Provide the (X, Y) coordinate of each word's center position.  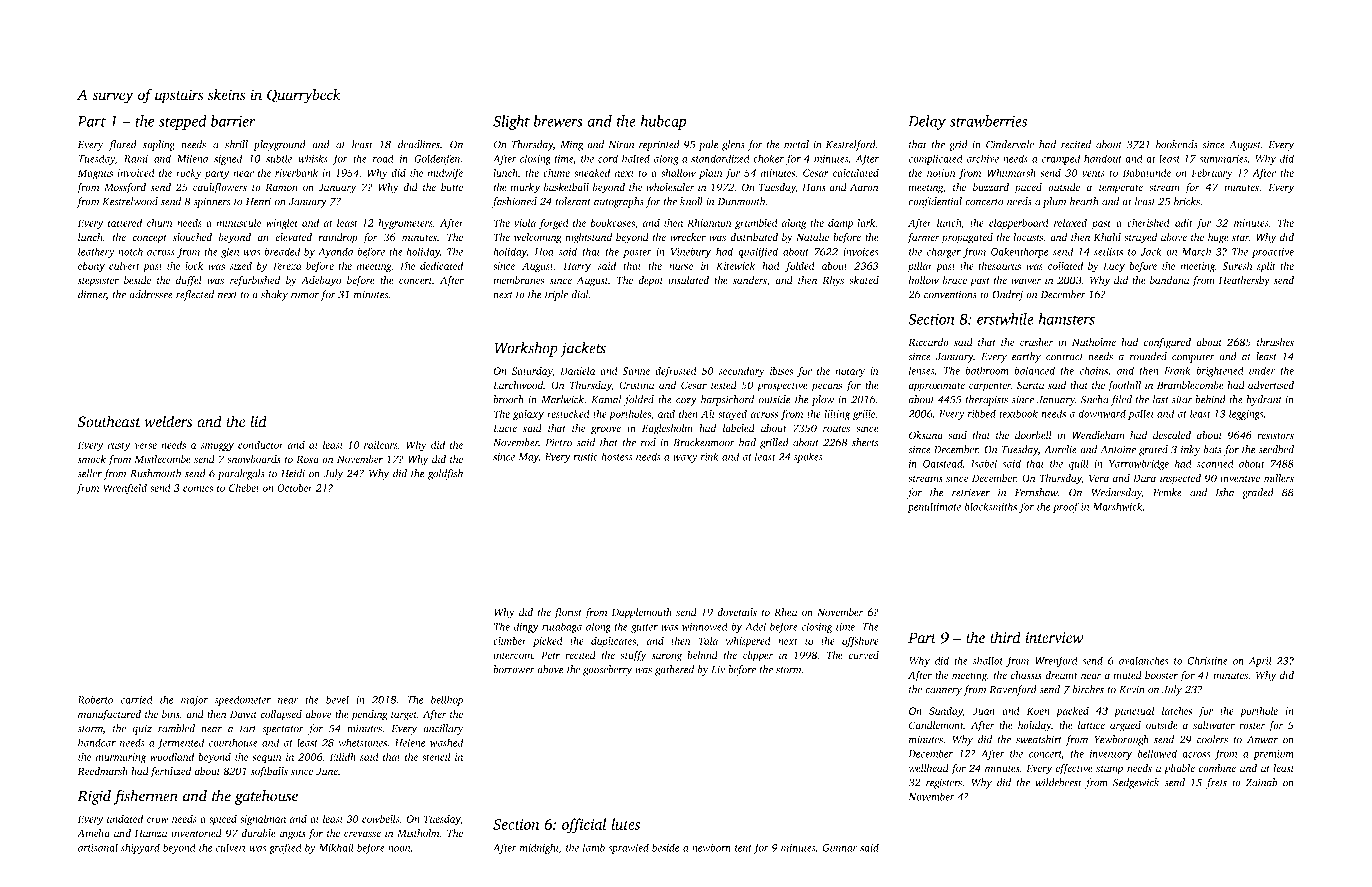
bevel (337, 699)
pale (708, 145)
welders (168, 421)
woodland (172, 756)
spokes (808, 457)
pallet (1141, 414)
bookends (1177, 144)
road (383, 158)
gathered (674, 670)
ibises (781, 371)
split (1266, 267)
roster (1252, 726)
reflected (195, 295)
